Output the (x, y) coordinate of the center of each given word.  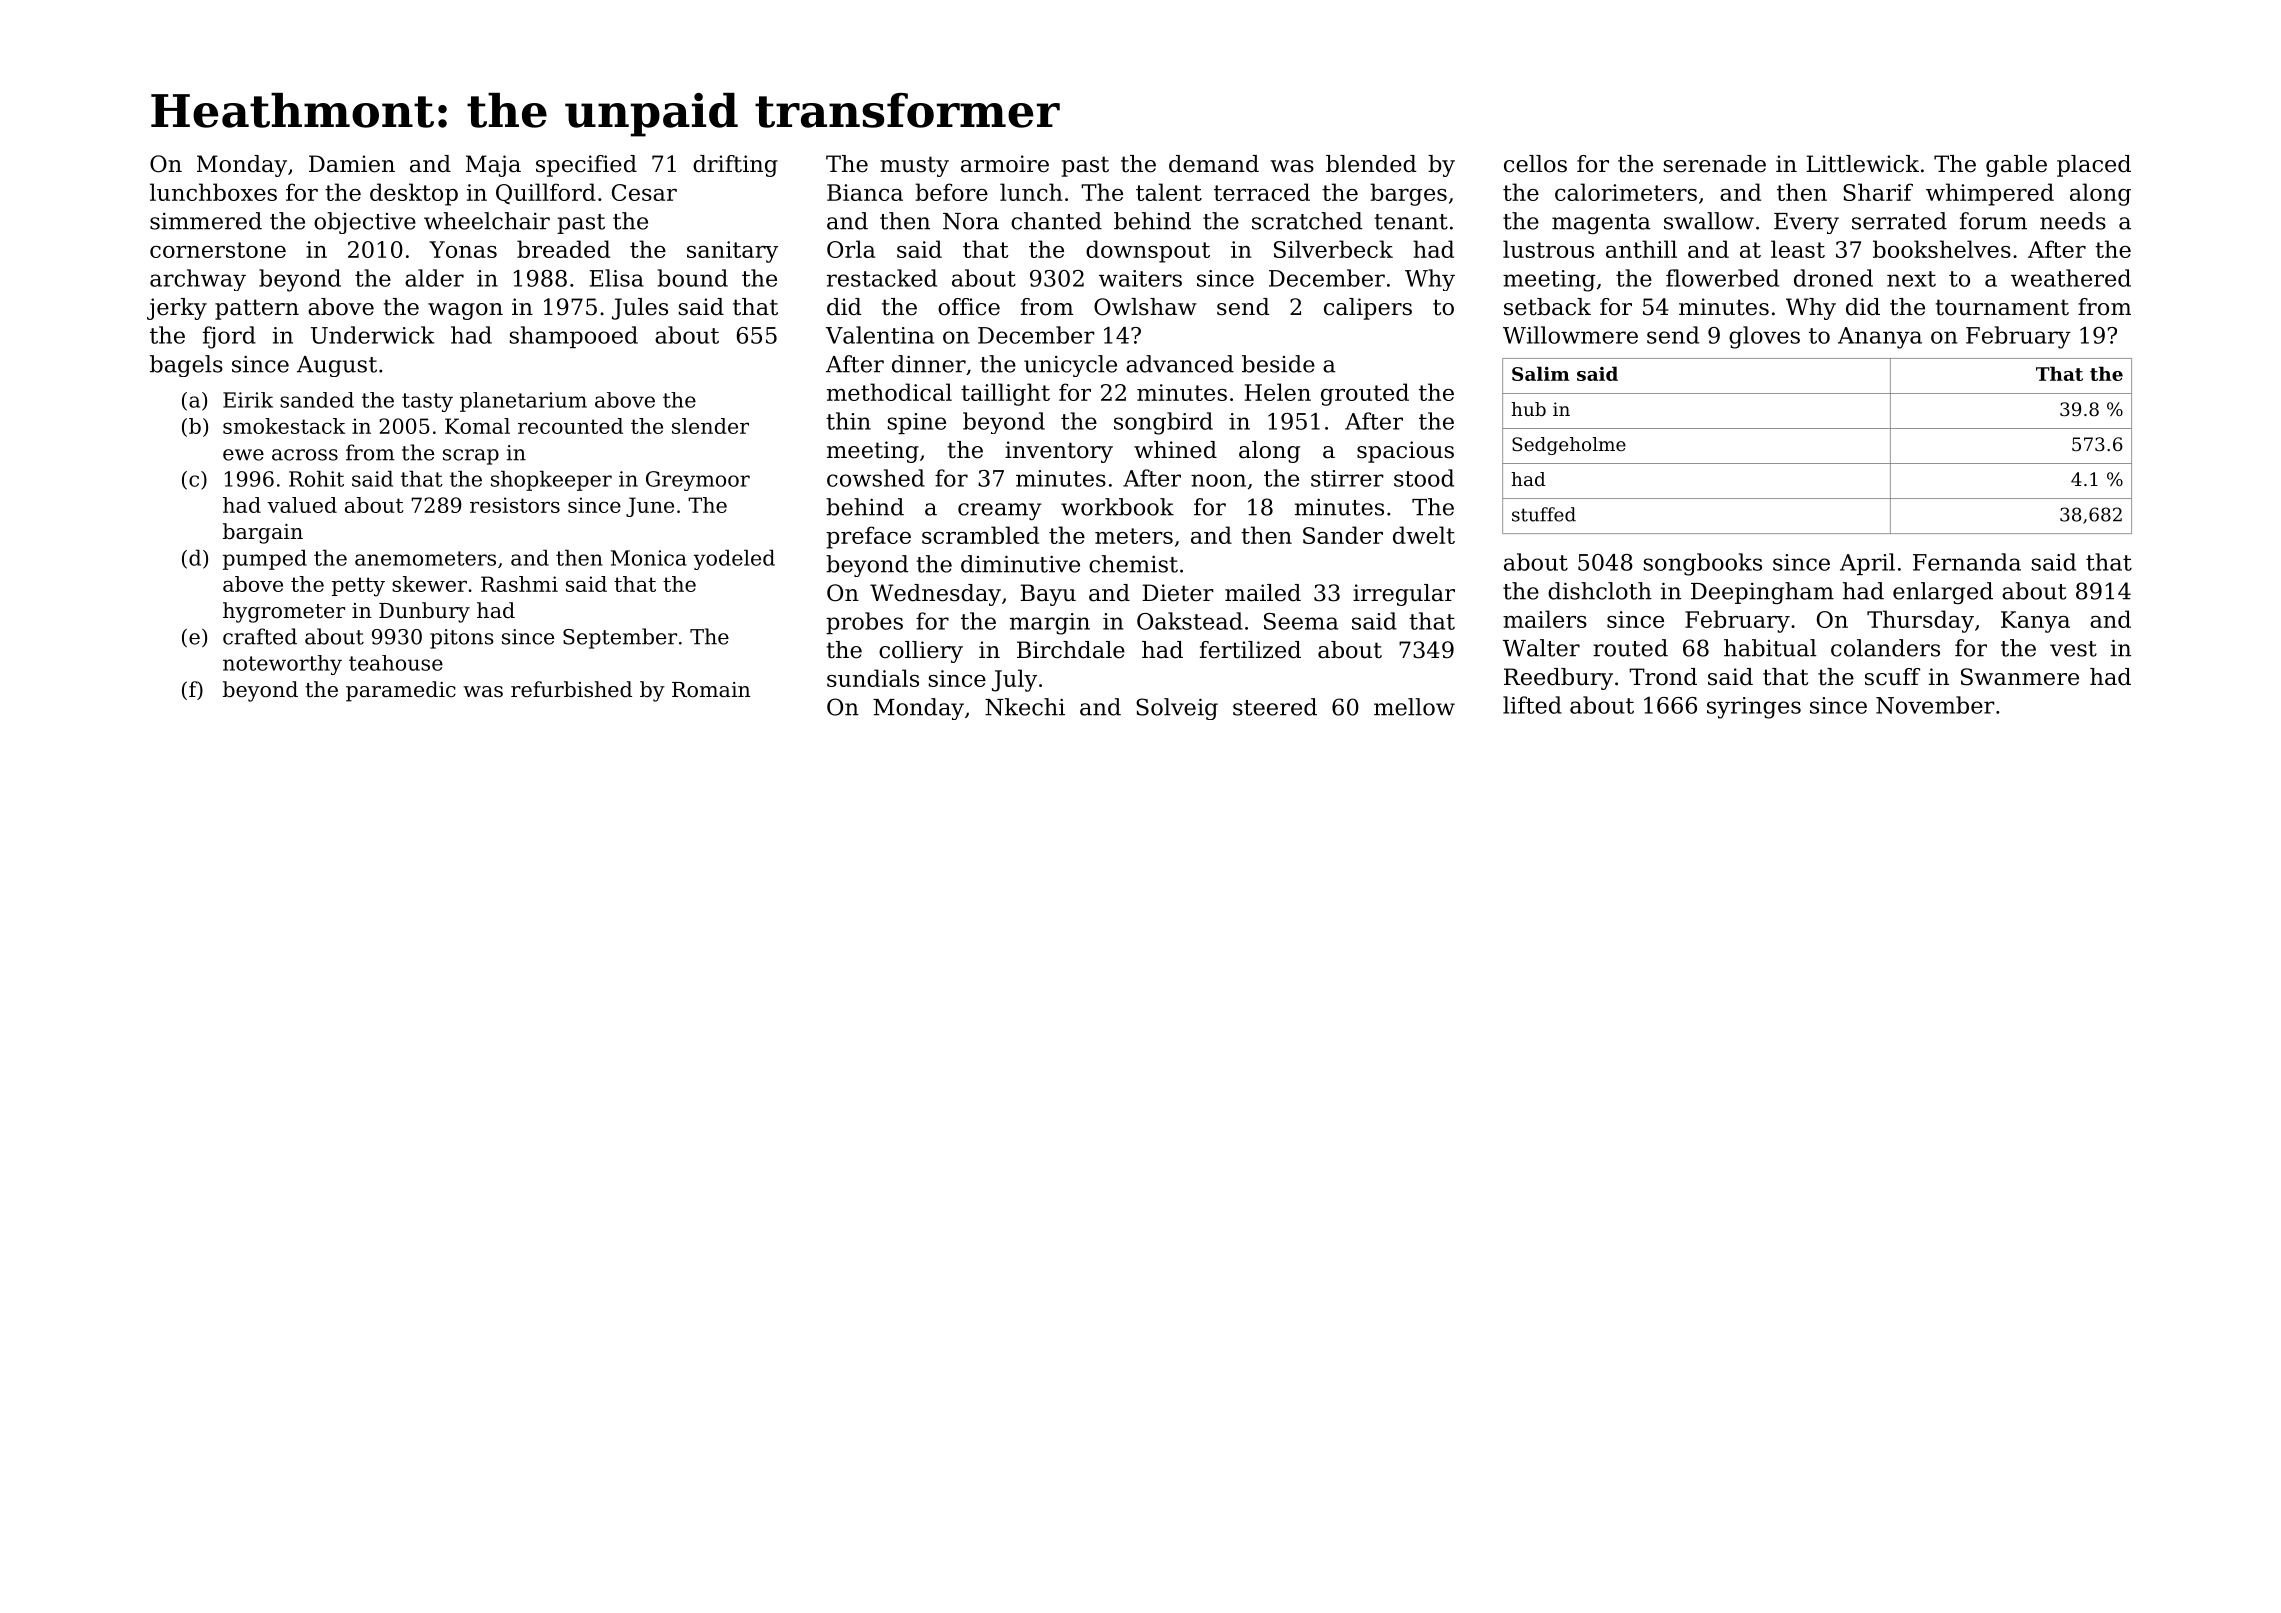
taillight (1005, 394)
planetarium (523, 402)
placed (2094, 166)
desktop (414, 194)
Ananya (1880, 338)
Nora (971, 221)
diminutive (1020, 564)
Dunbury (424, 612)
